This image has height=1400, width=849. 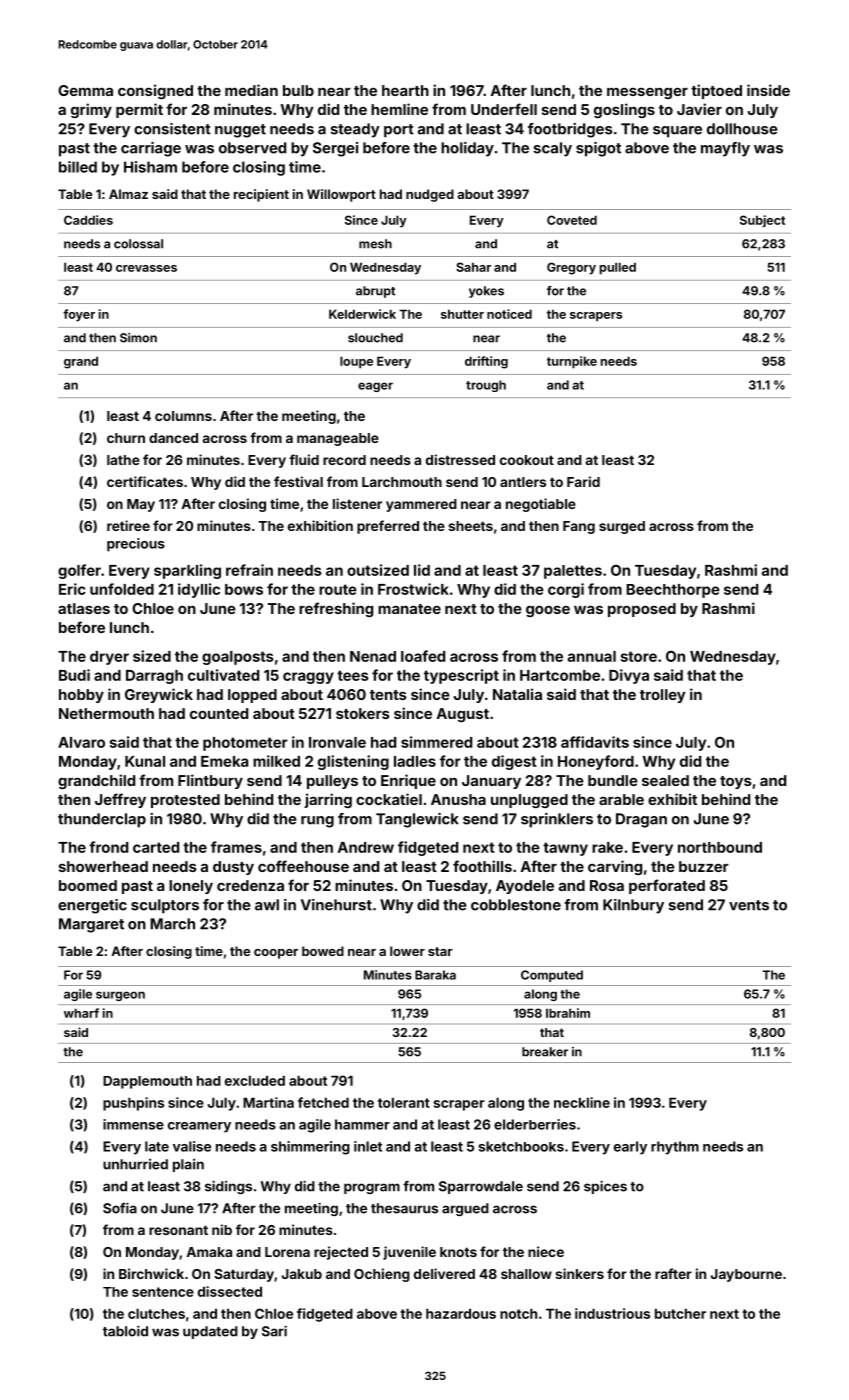 What do you see at coordinates (605, 1187) in the image?
I see `spices` at bounding box center [605, 1187].
